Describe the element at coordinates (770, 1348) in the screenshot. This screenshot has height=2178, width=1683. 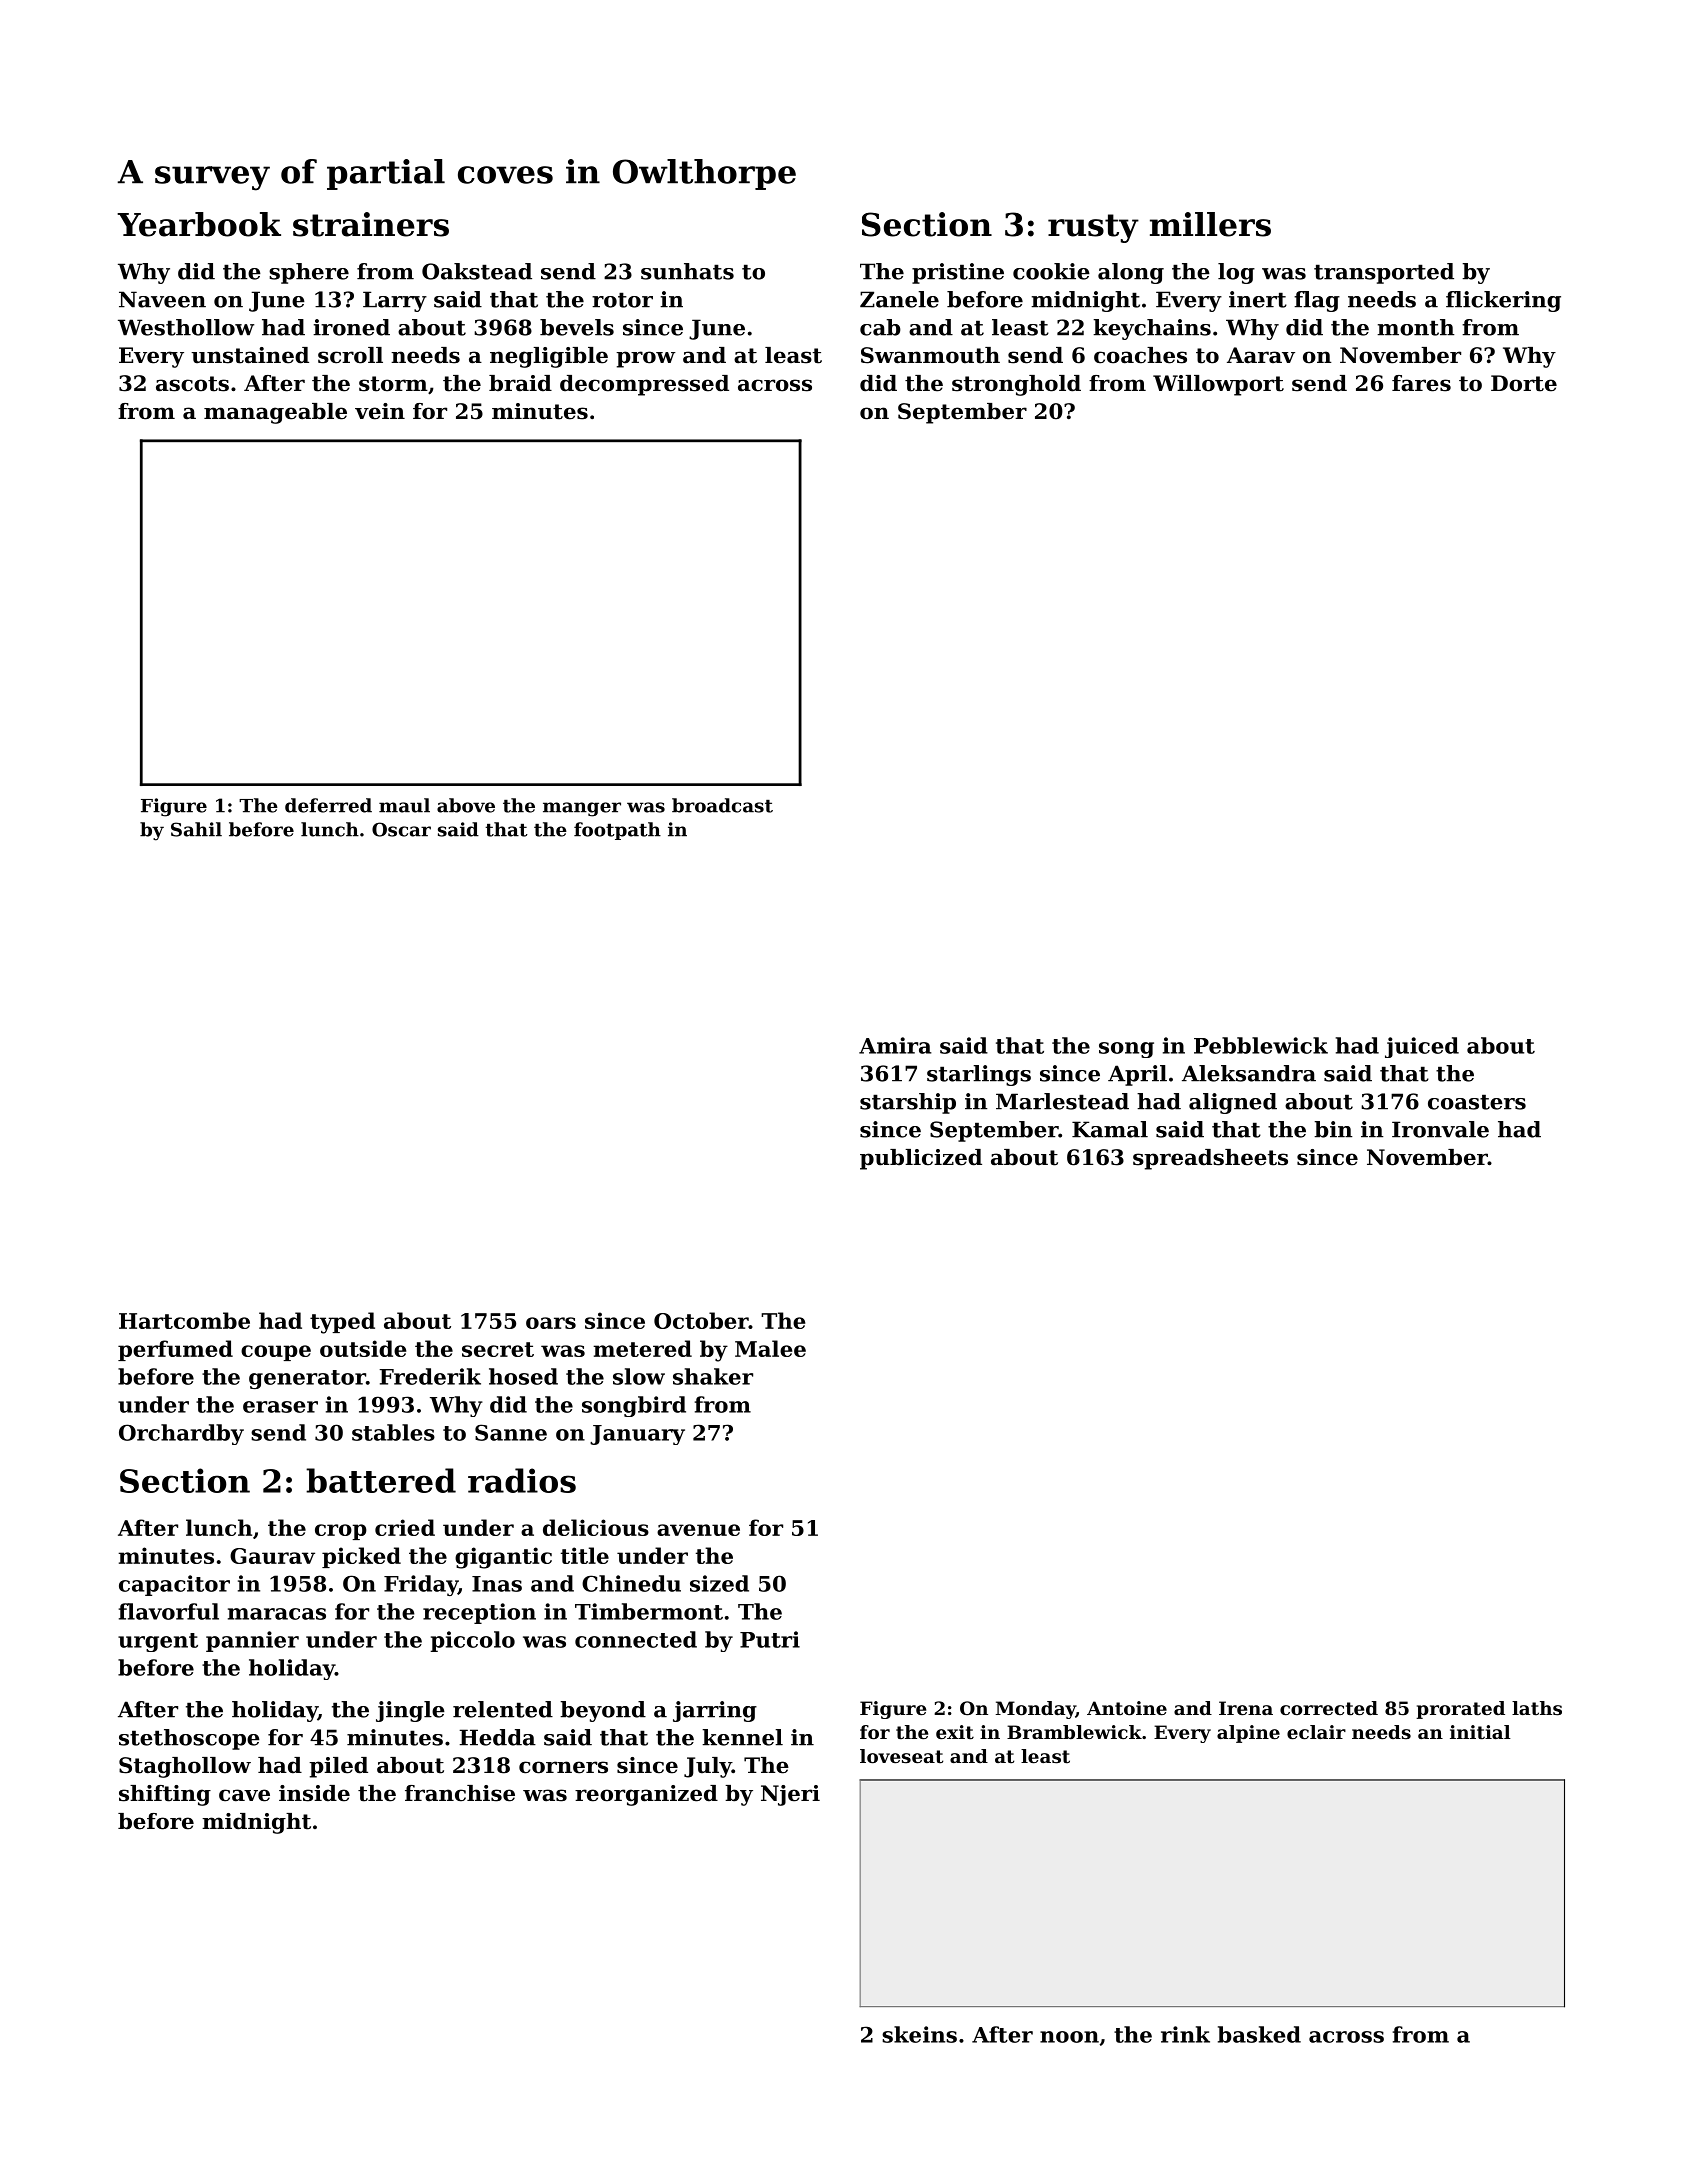
I see `Malee` at that location.
